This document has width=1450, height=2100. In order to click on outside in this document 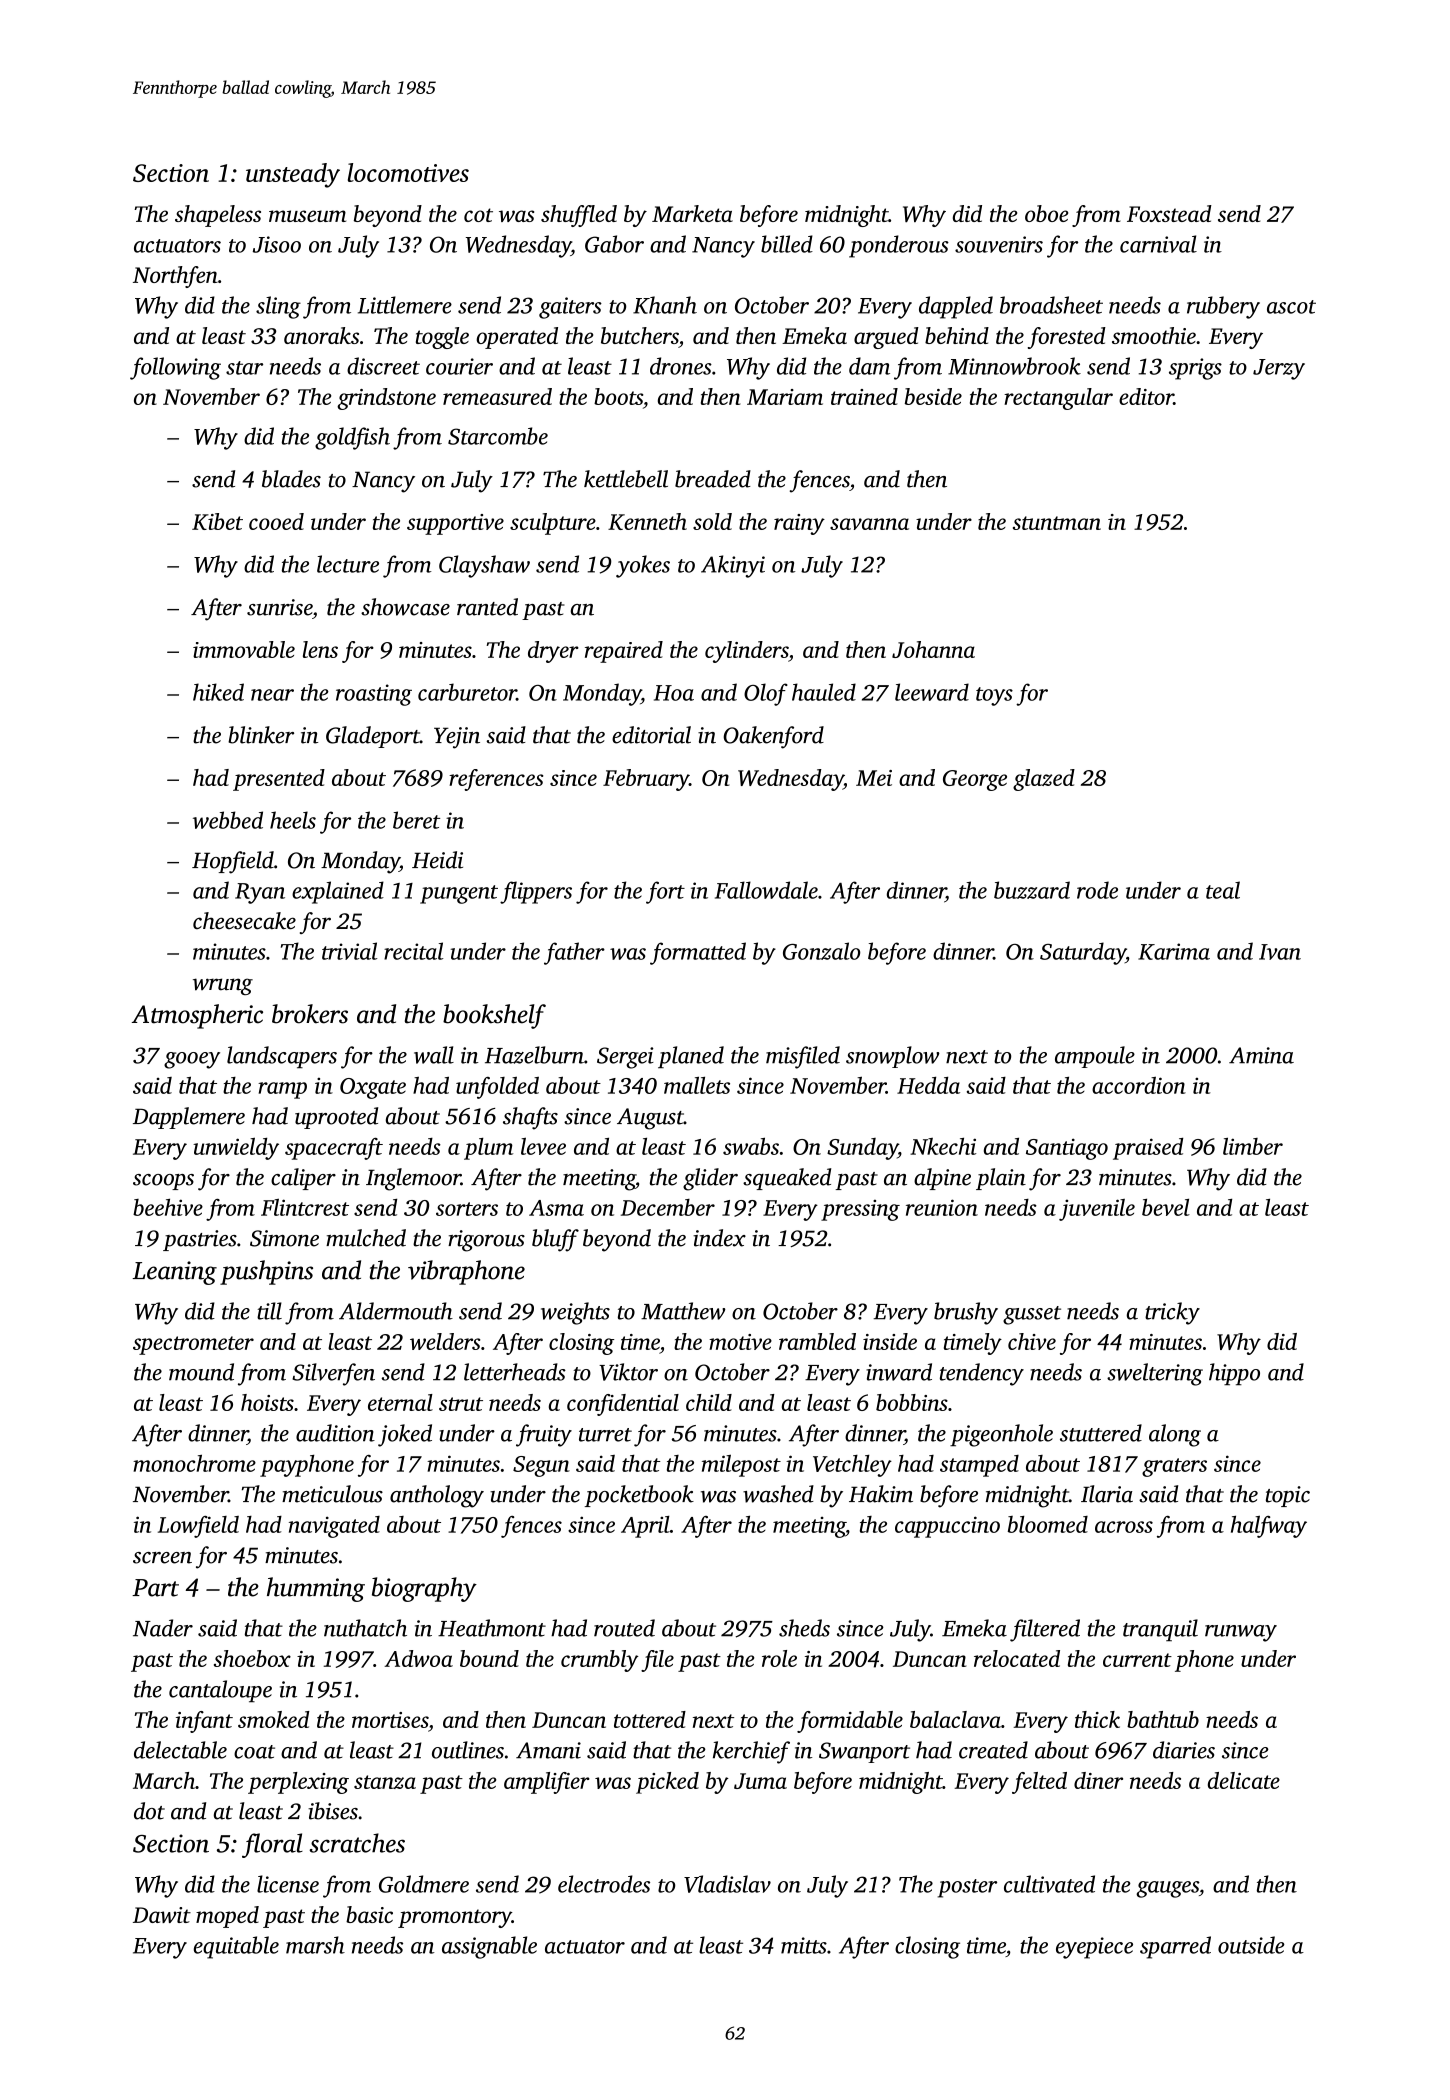, I will do `click(1251, 1945)`.
